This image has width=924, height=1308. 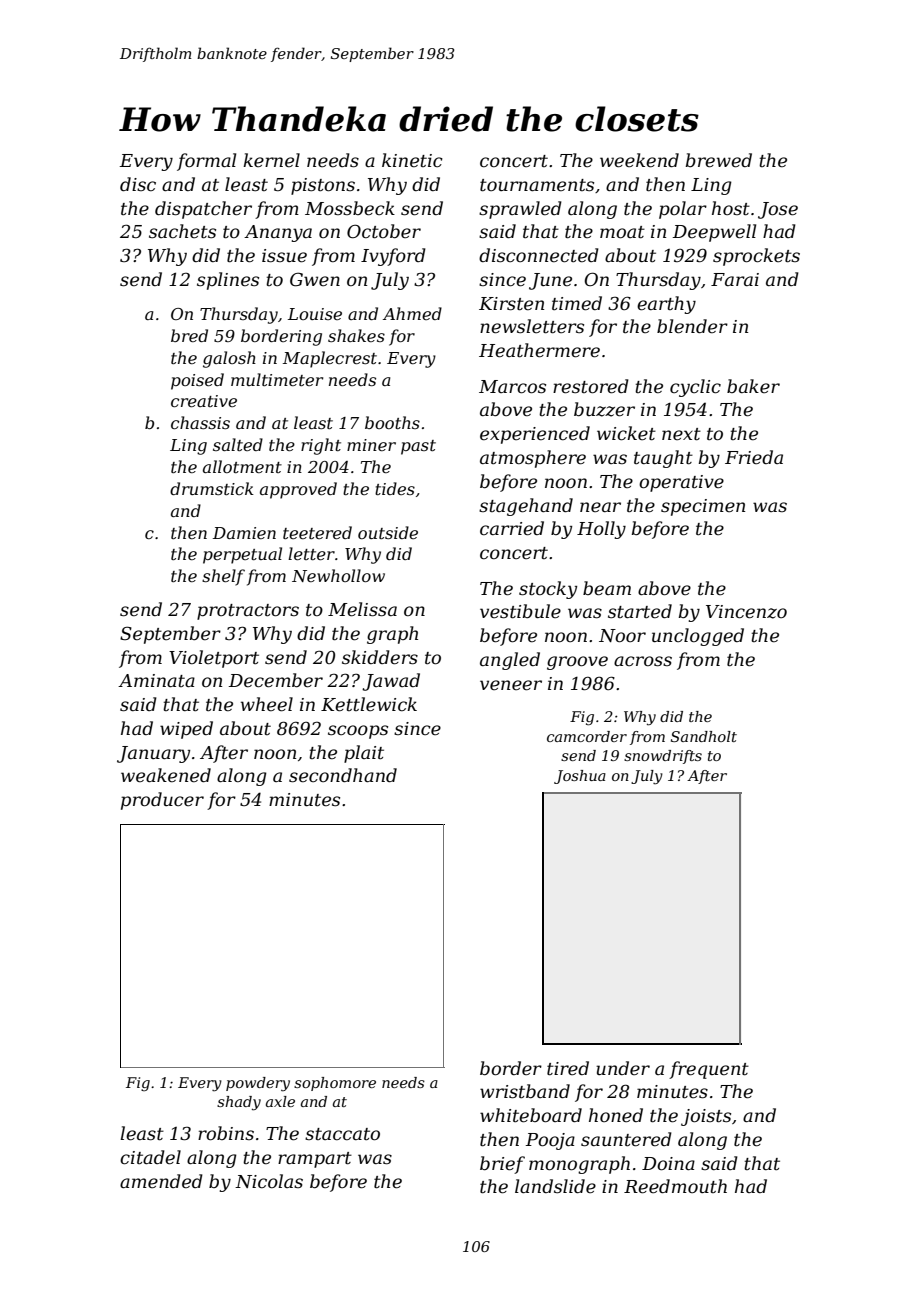 I want to click on robins, so click(x=226, y=1133).
